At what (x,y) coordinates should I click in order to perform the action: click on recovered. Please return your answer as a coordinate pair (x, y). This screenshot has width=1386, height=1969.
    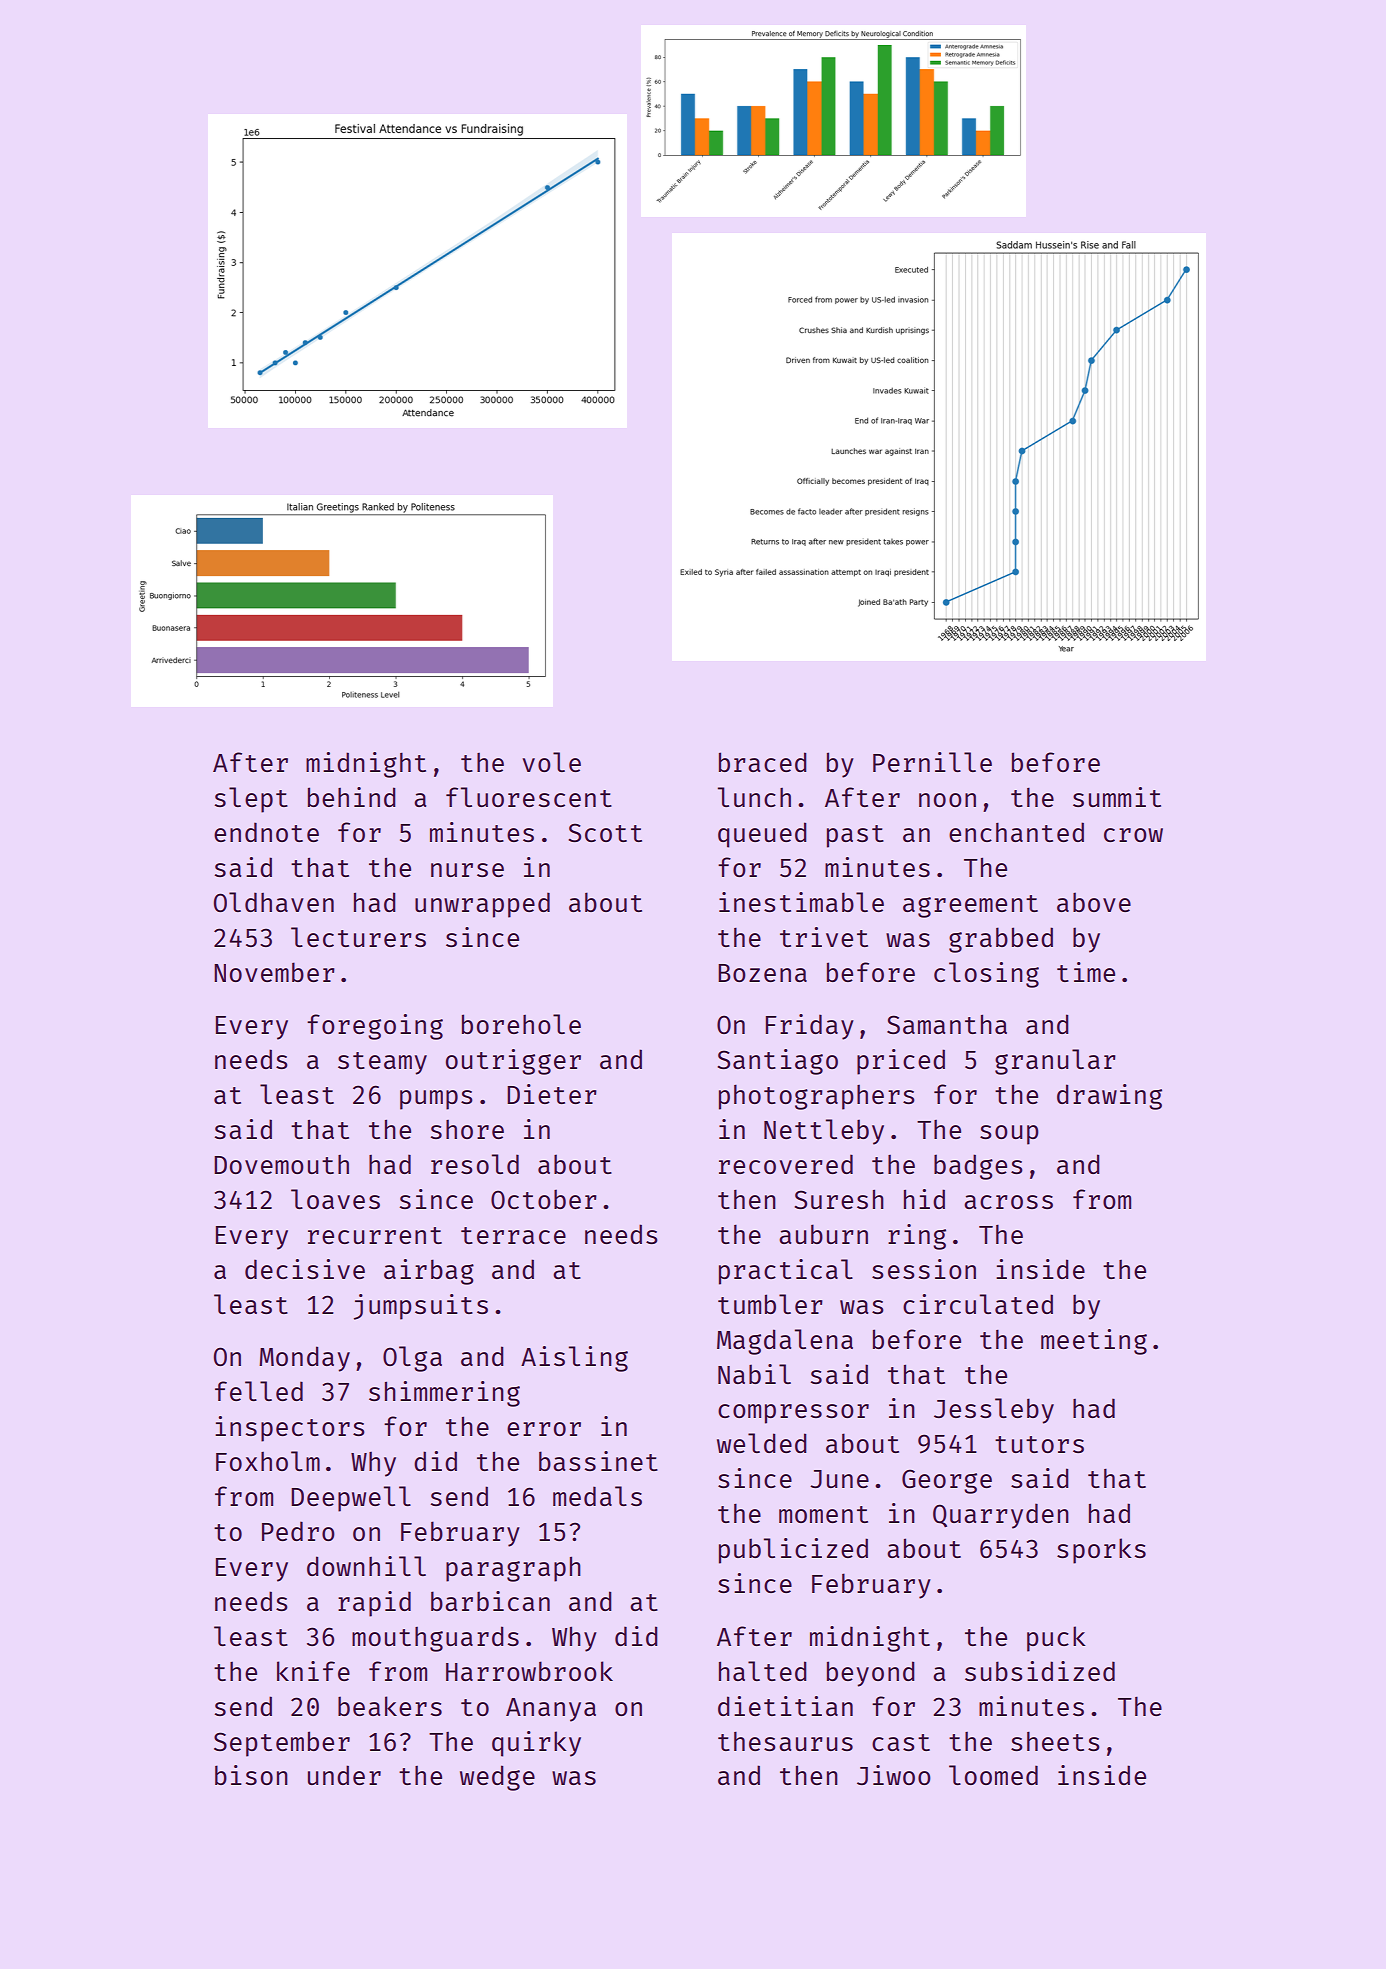
    Looking at the image, I should click on (786, 1164).
